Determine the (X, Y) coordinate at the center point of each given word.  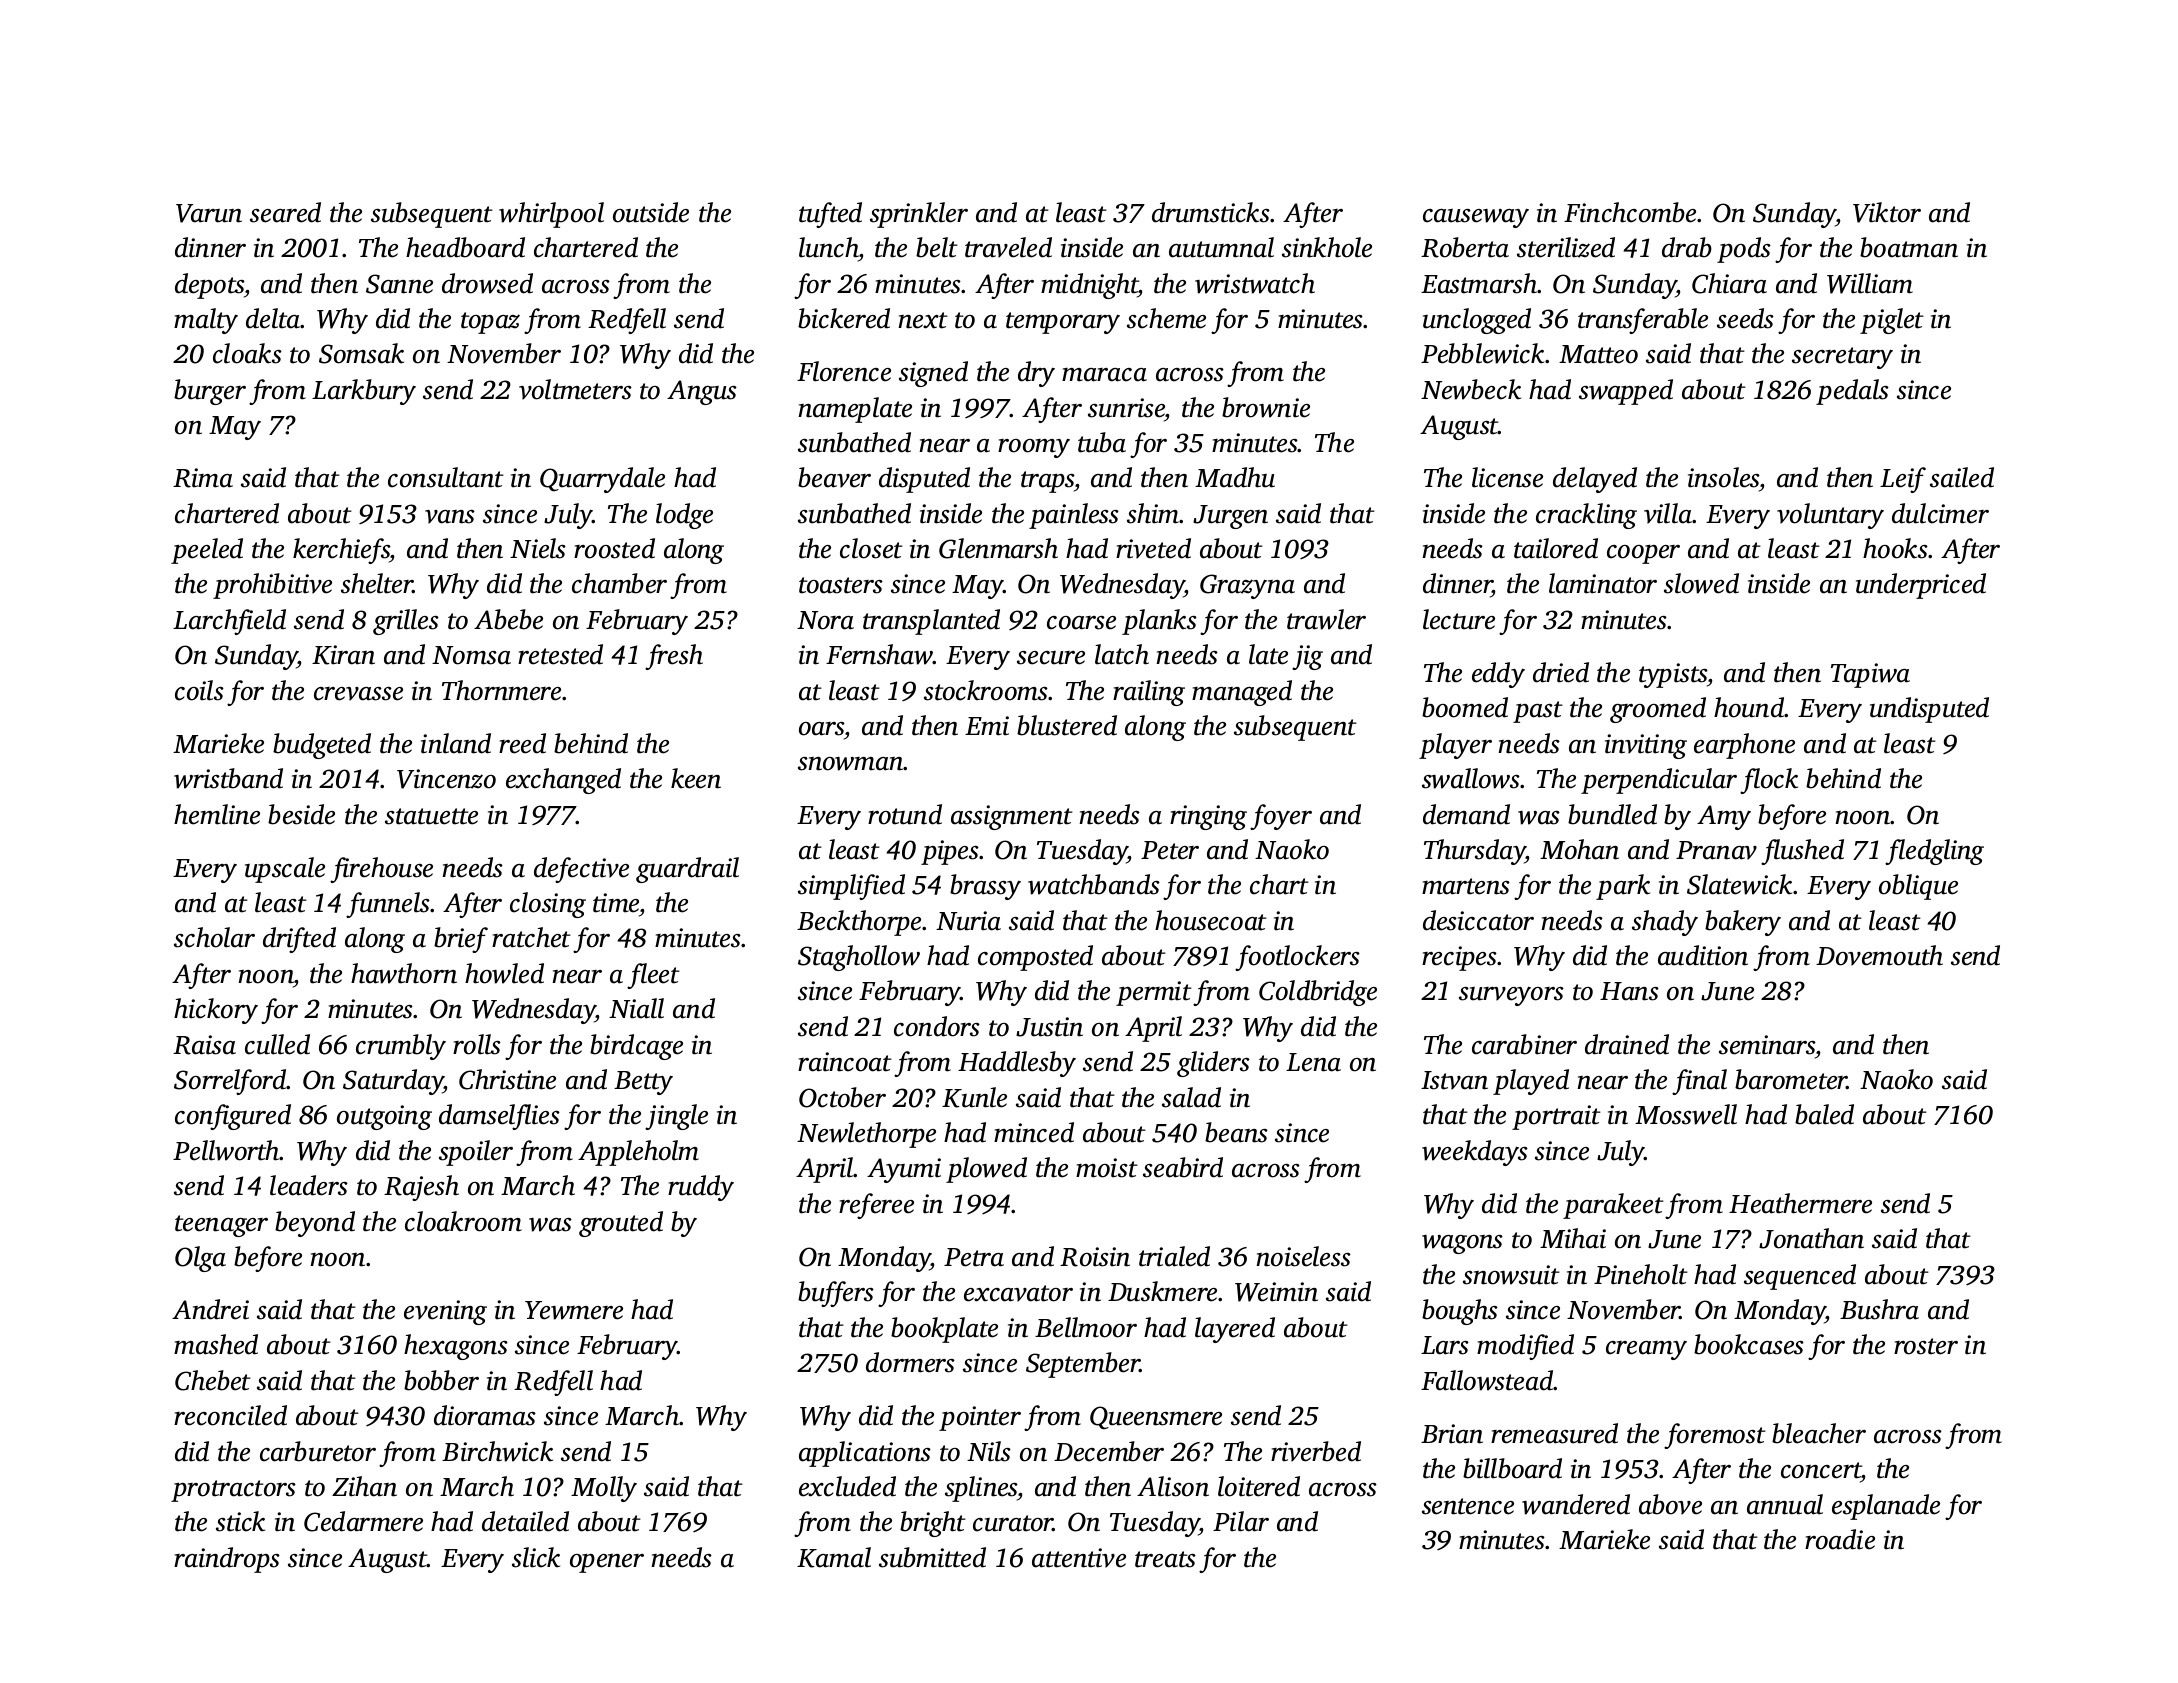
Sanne (399, 284)
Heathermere (1800, 1203)
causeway (1476, 218)
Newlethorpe (866, 1135)
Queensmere (1156, 1418)
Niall (636, 1008)
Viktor (1887, 212)
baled (1824, 1114)
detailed (525, 1521)
